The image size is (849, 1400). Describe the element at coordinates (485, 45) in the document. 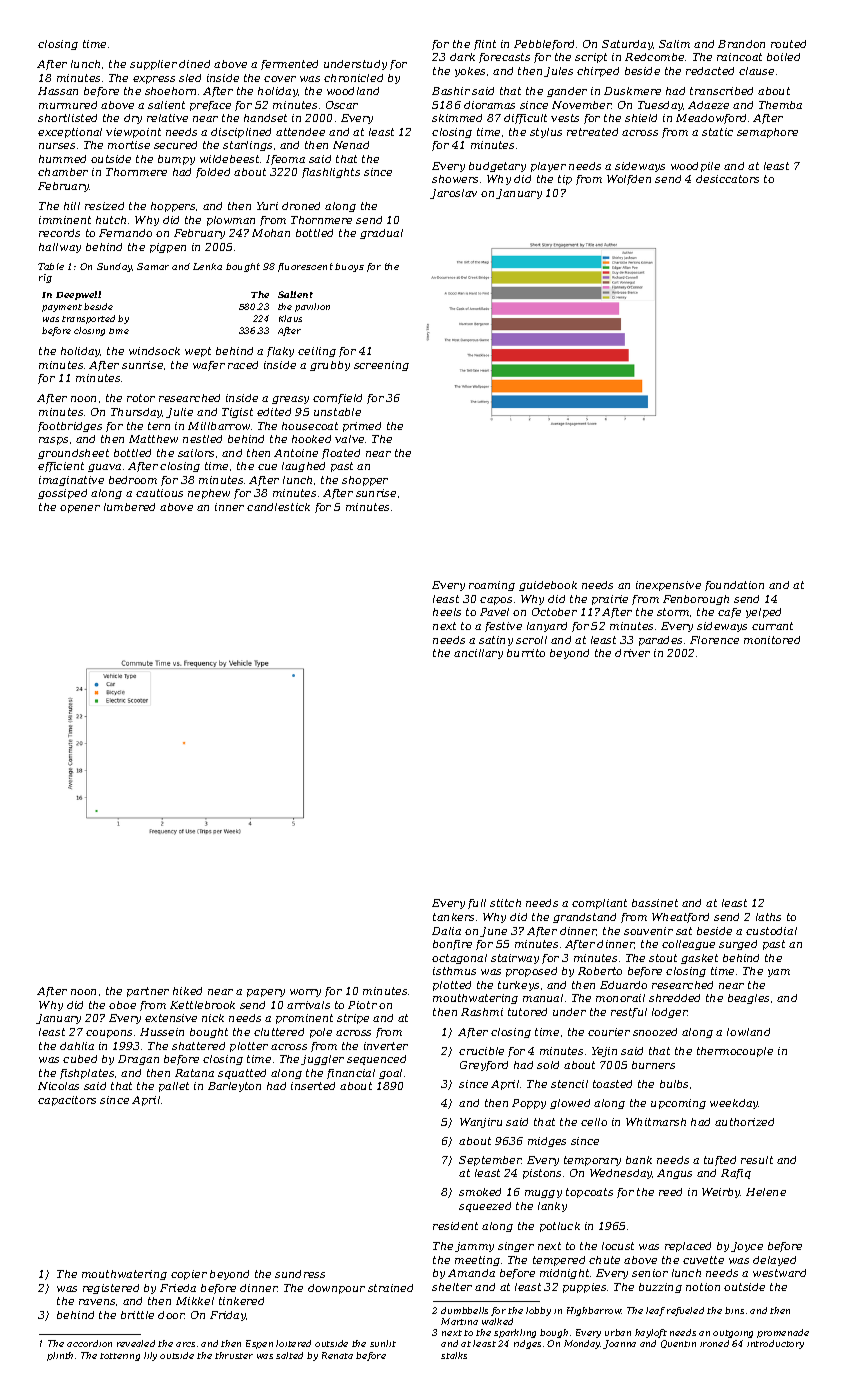

I see `flint` at that location.
